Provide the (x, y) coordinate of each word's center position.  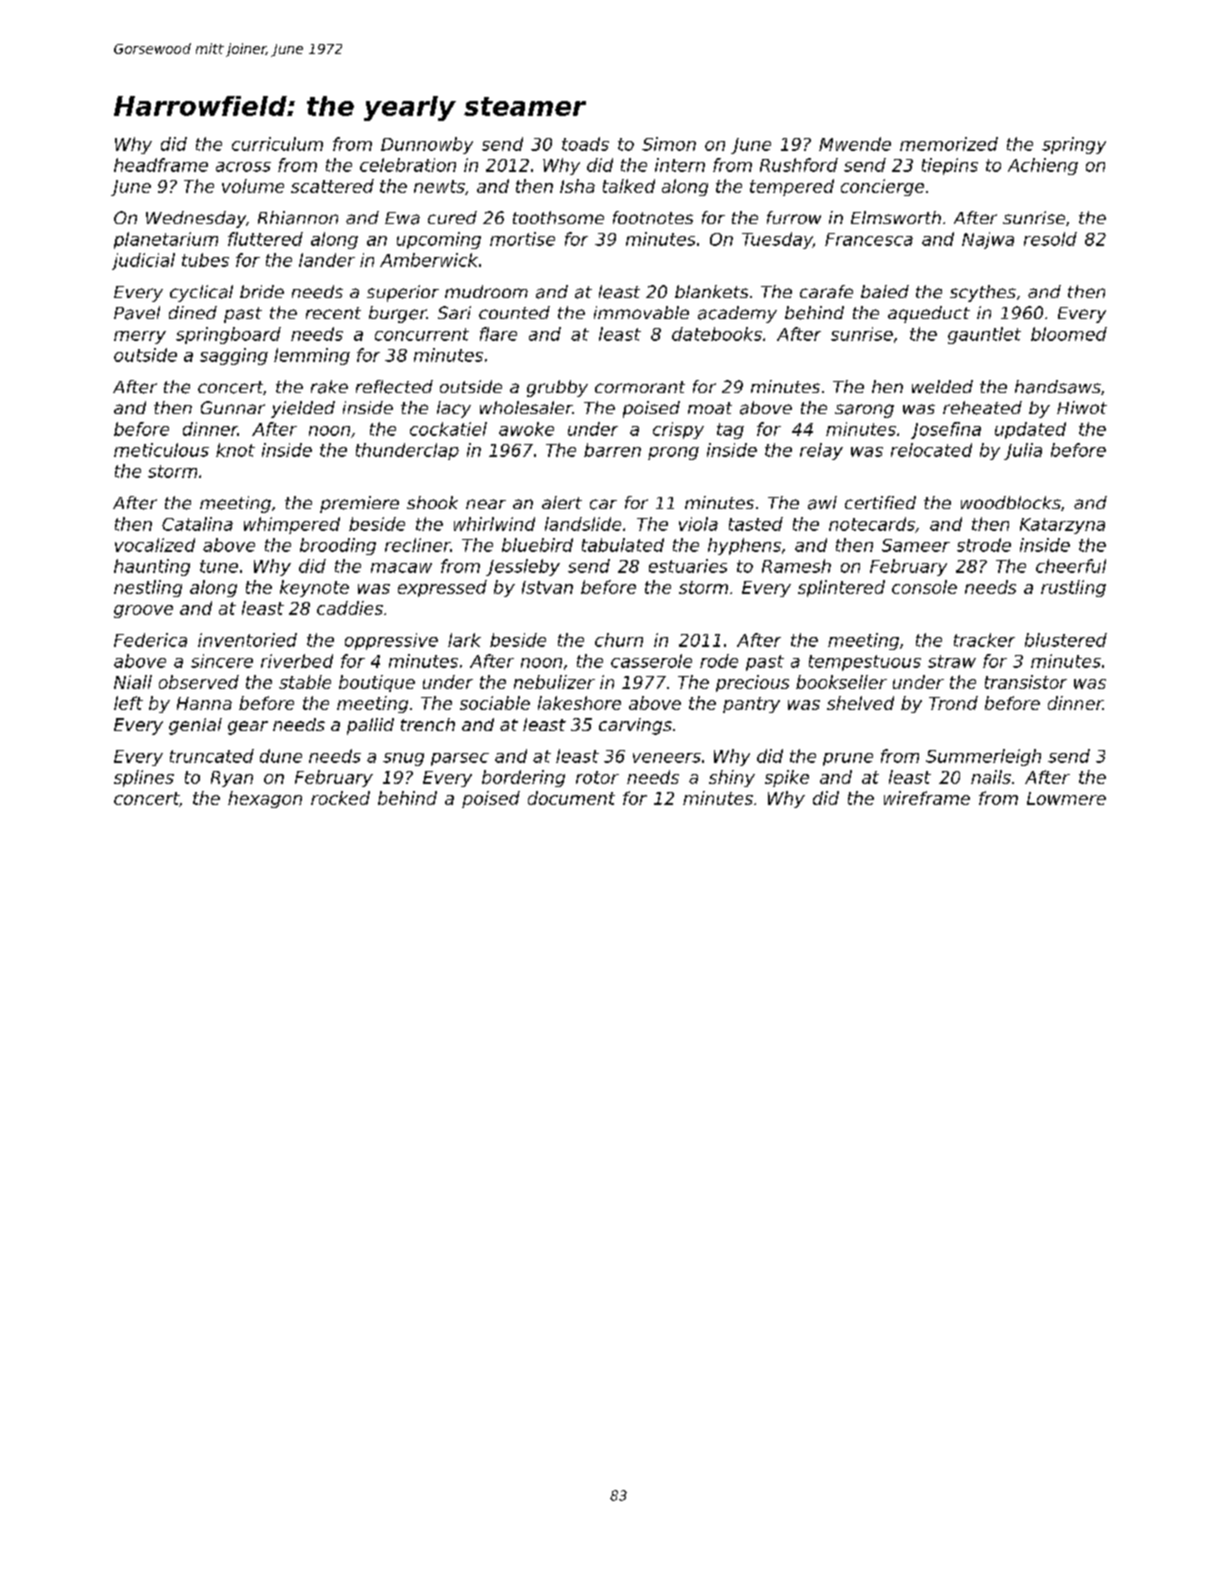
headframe (161, 165)
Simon (669, 144)
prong (673, 453)
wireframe (927, 798)
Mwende (855, 144)
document (571, 798)
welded (942, 387)
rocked (340, 798)
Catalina (197, 524)
